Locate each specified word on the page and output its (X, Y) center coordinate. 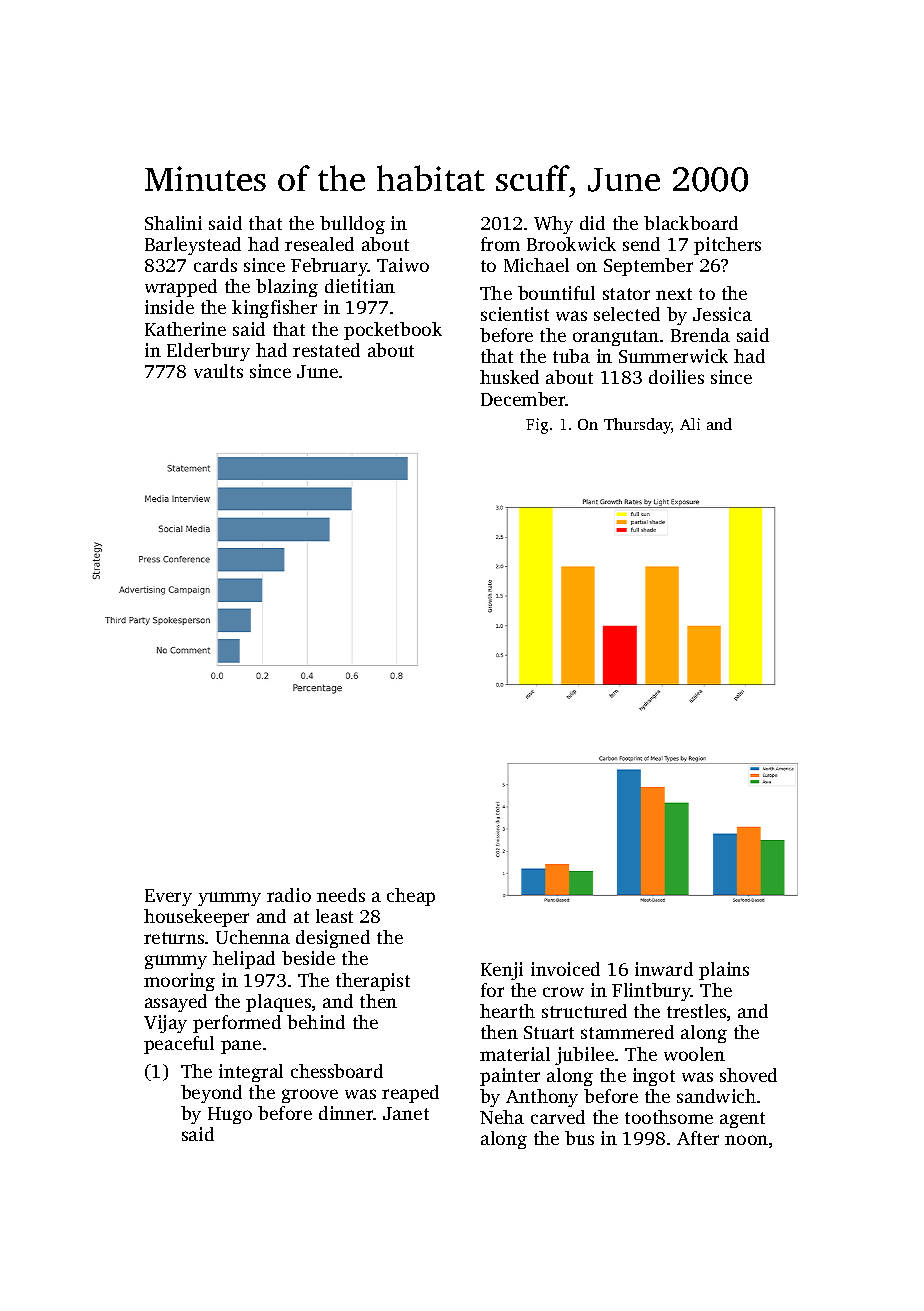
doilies (676, 377)
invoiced (565, 969)
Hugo (230, 1115)
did (592, 223)
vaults (218, 371)
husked (509, 377)
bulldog (352, 225)
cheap (411, 897)
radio (289, 895)
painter (510, 1077)
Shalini (173, 223)
